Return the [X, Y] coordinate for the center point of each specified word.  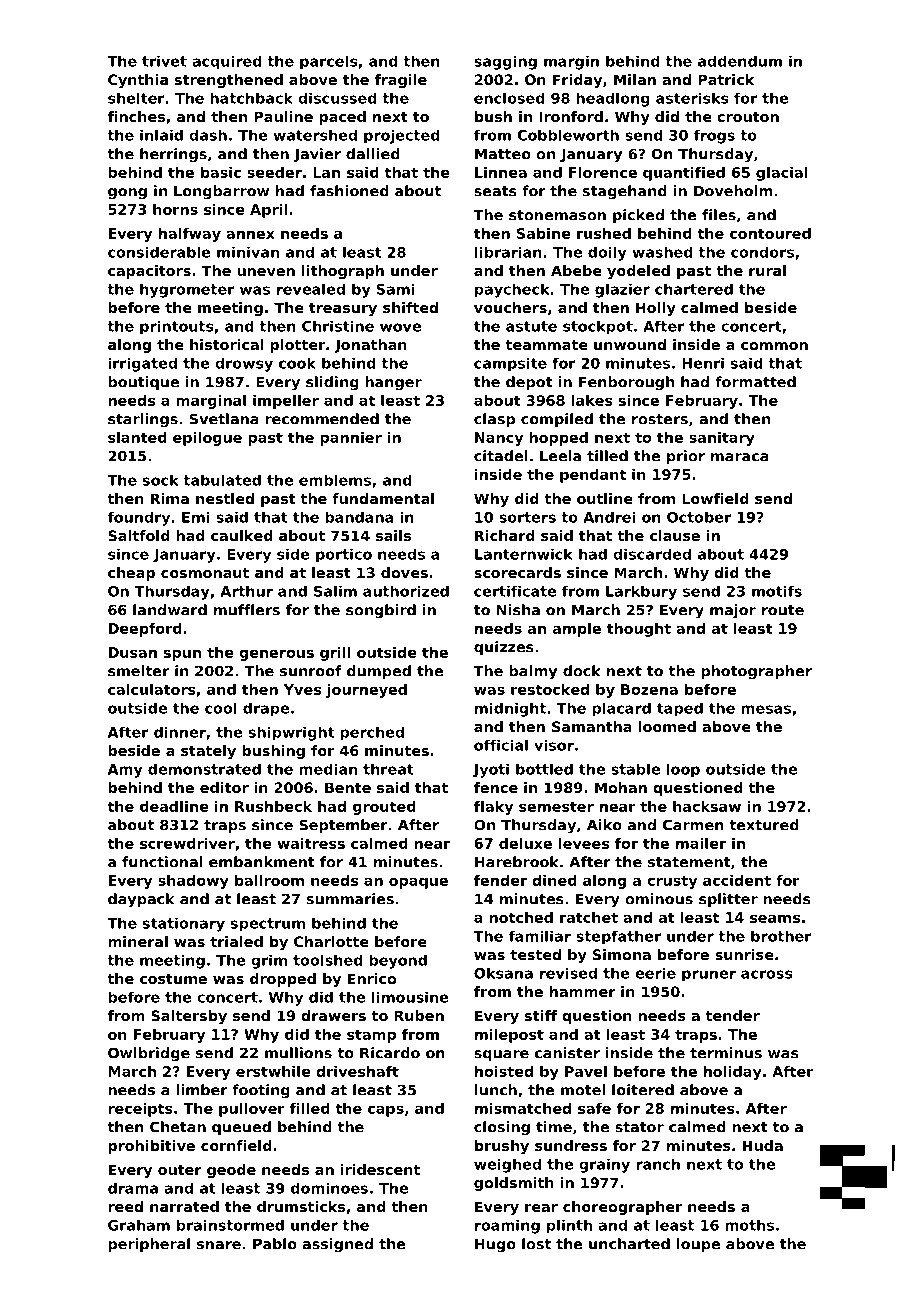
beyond [398, 962]
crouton [748, 117]
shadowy [193, 882]
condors [762, 252]
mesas [766, 709]
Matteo [503, 154]
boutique [143, 383]
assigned [337, 1245]
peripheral [149, 1245]
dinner [180, 732]
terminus [726, 1053]
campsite [510, 365]
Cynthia [138, 81]
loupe [698, 1245]
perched [372, 733]
